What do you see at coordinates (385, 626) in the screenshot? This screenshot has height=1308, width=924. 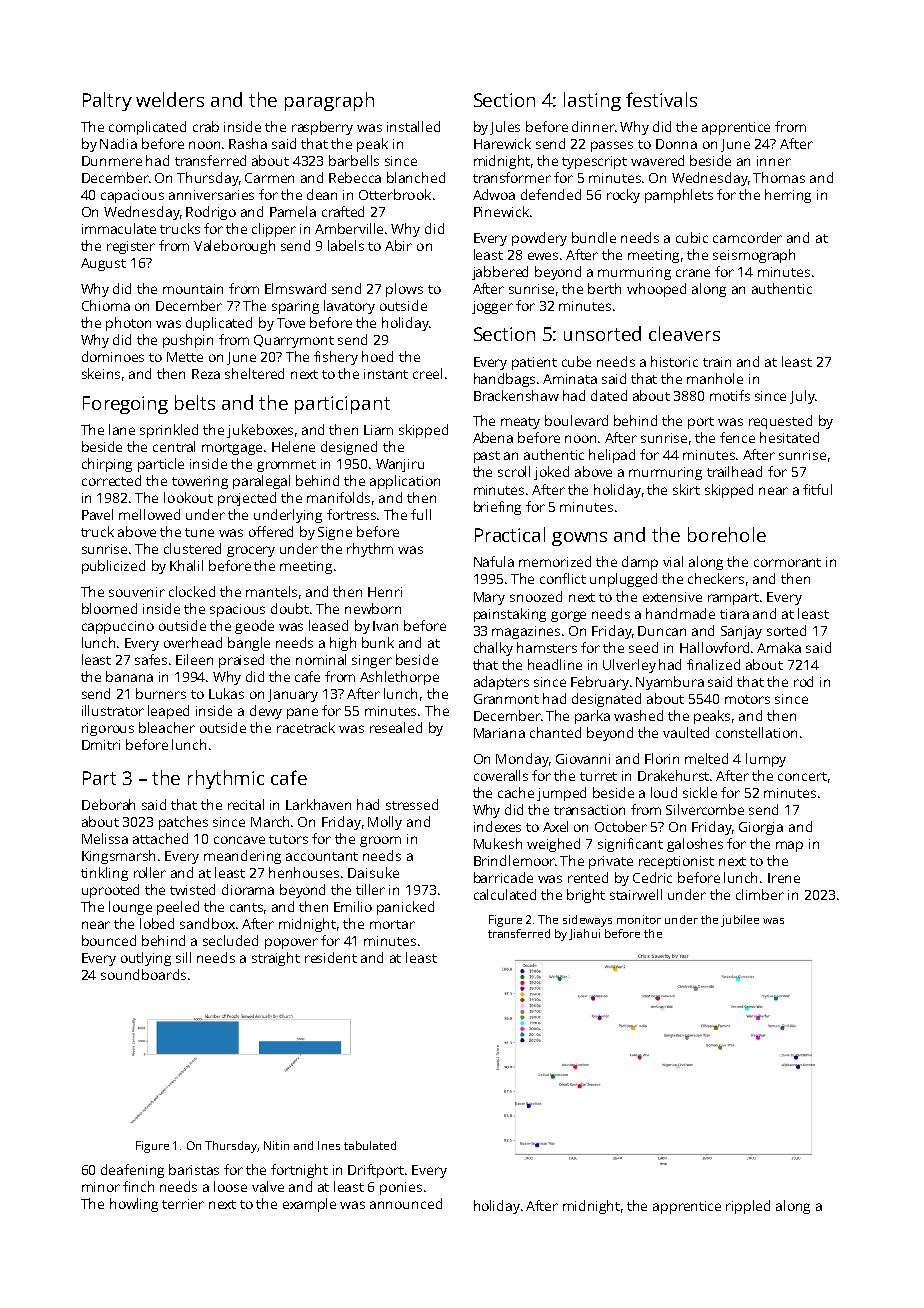 I see `Ivan` at bounding box center [385, 626].
